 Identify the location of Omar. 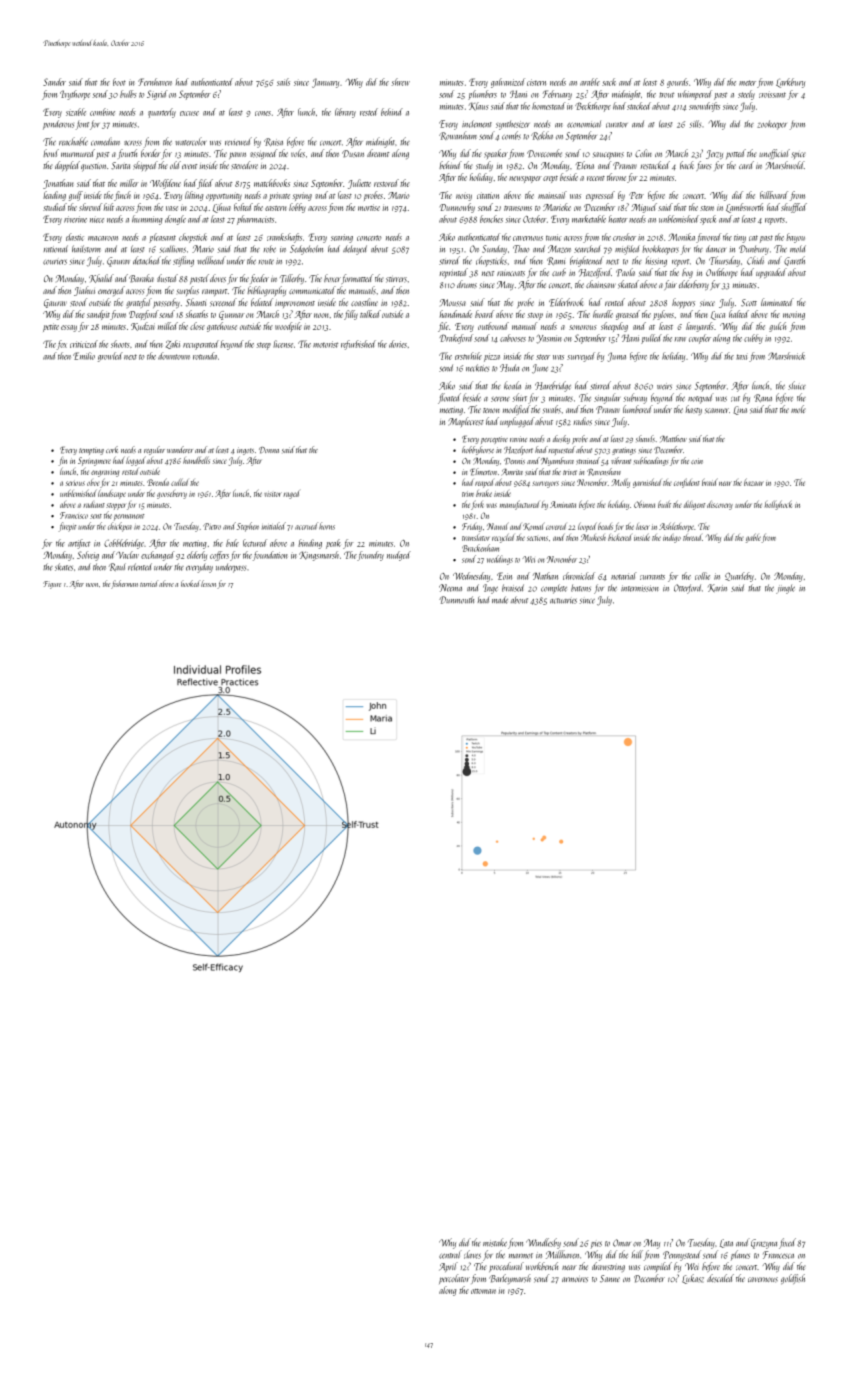
(622, 1243).
